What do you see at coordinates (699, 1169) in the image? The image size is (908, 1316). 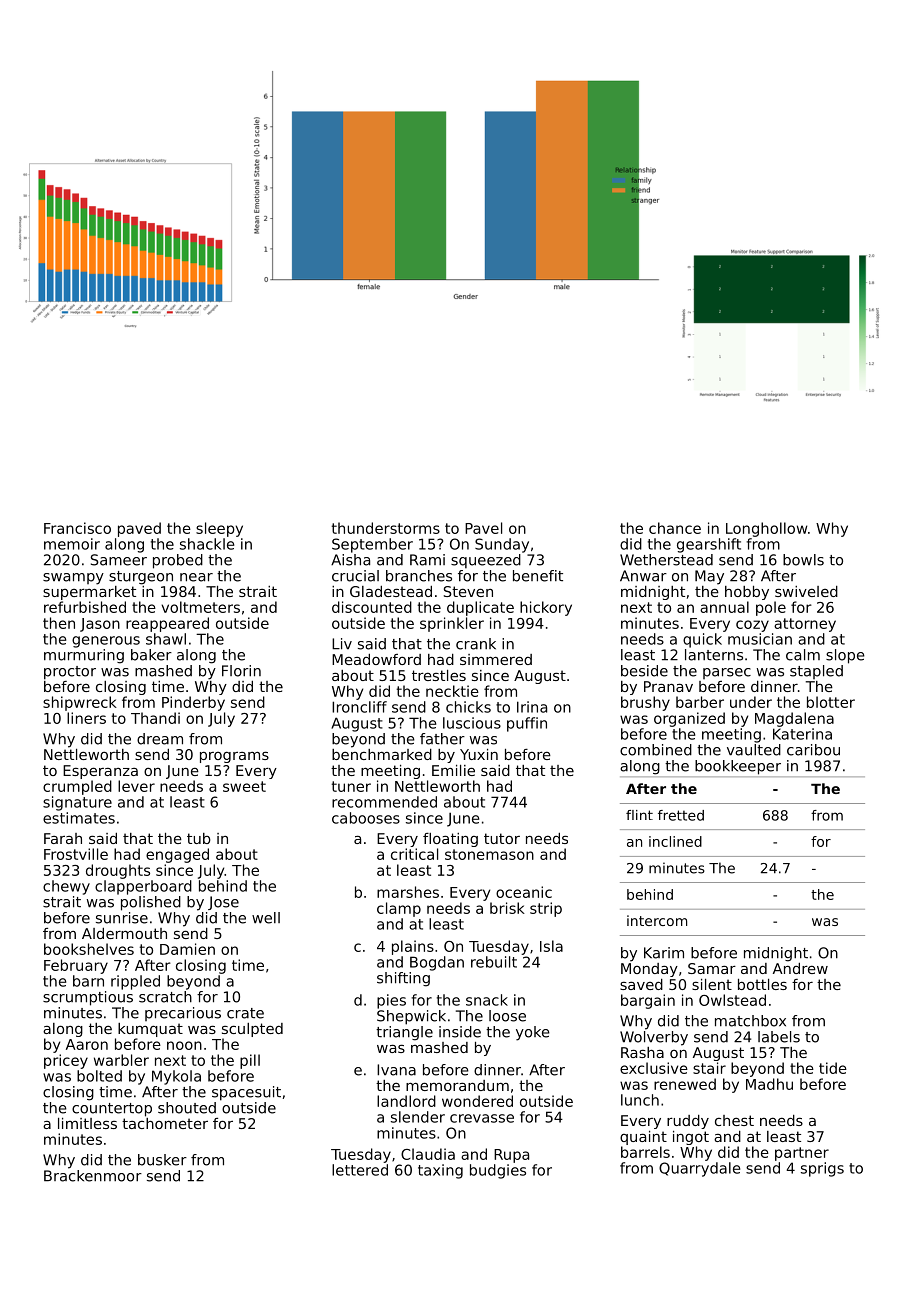 I see `Quarrydale` at bounding box center [699, 1169].
